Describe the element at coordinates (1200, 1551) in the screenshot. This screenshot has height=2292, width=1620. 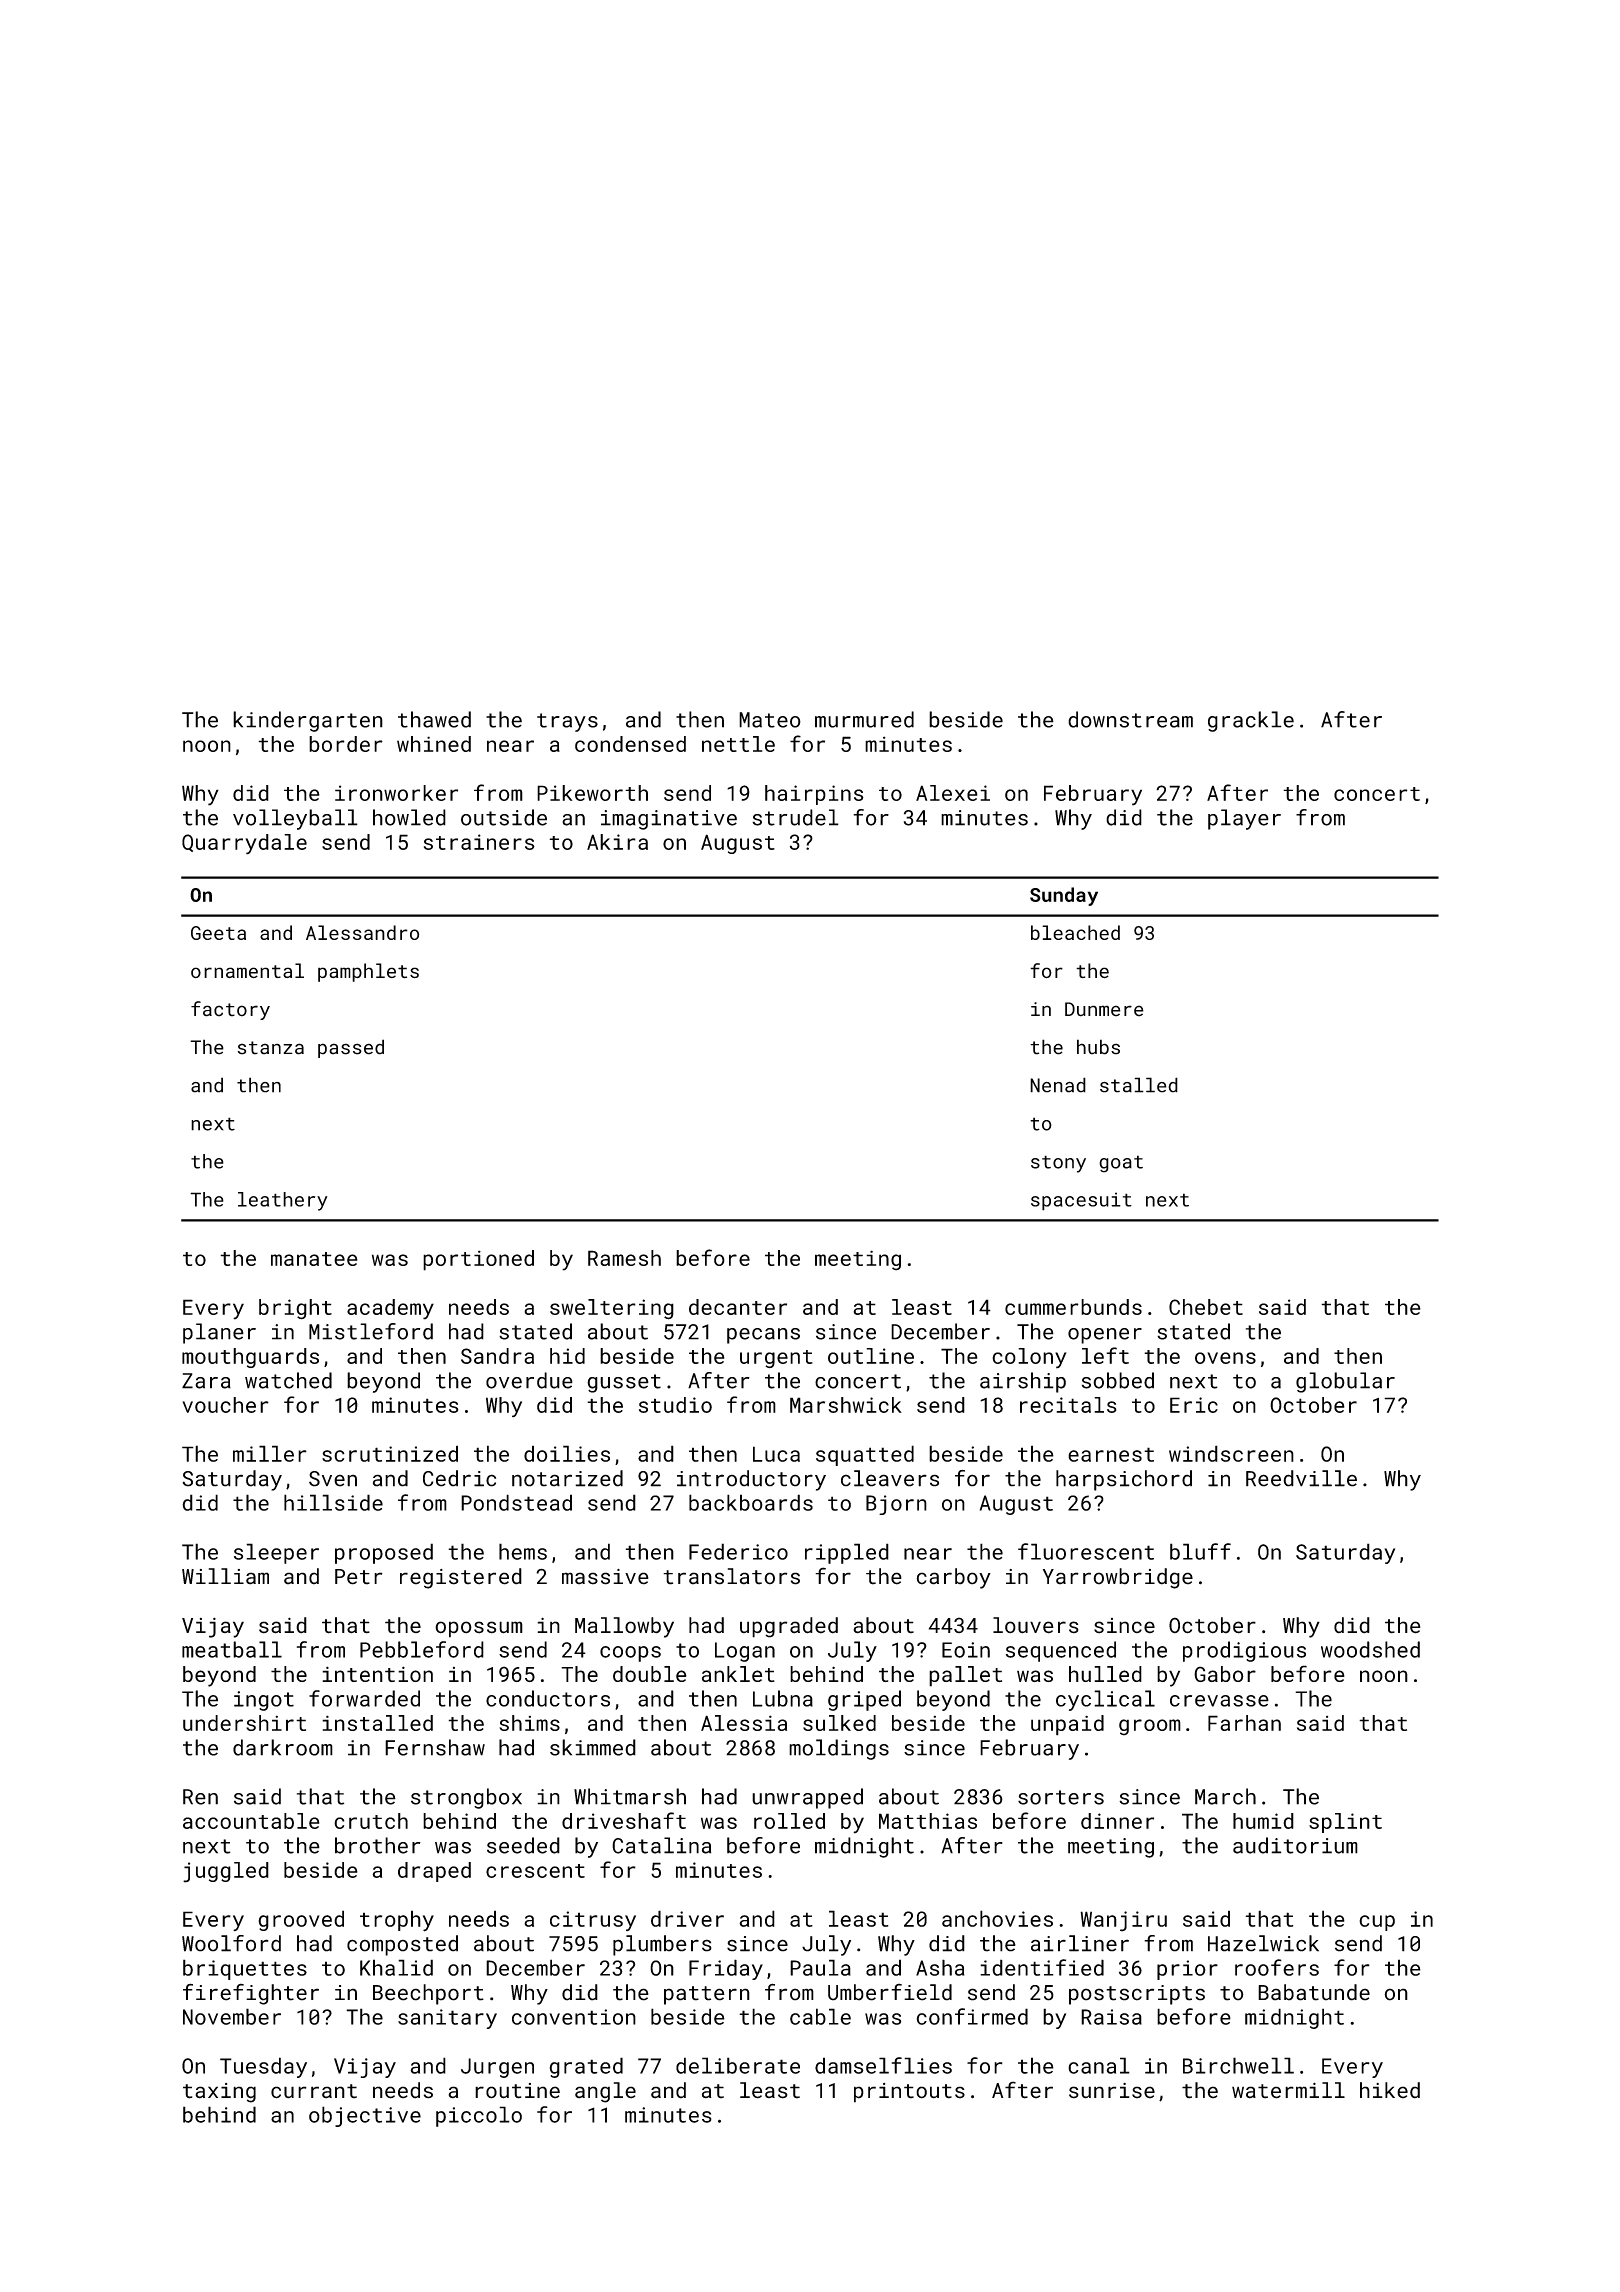
I see `bluff` at that location.
